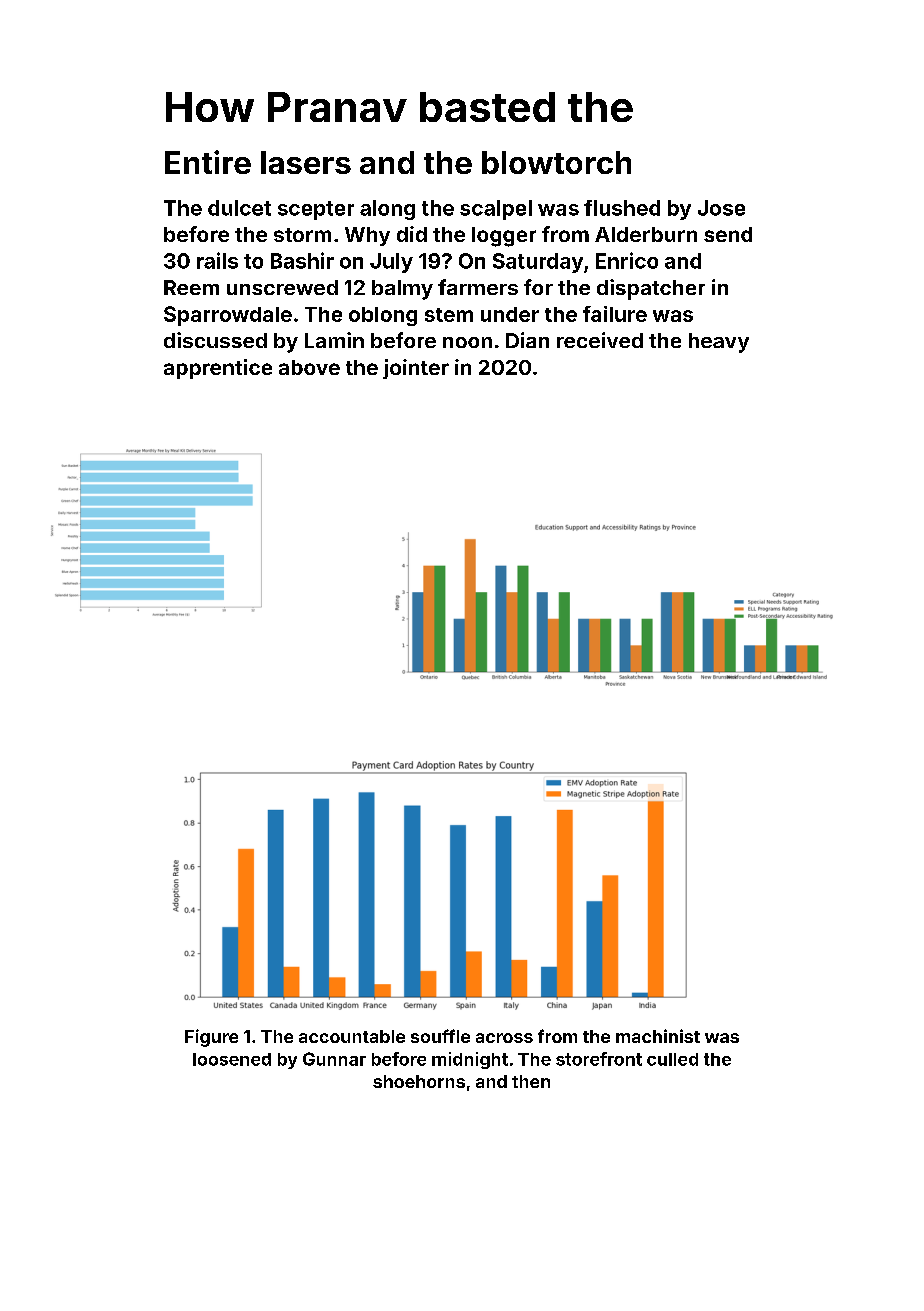  What do you see at coordinates (600, 340) in the screenshot?
I see `received` at bounding box center [600, 340].
